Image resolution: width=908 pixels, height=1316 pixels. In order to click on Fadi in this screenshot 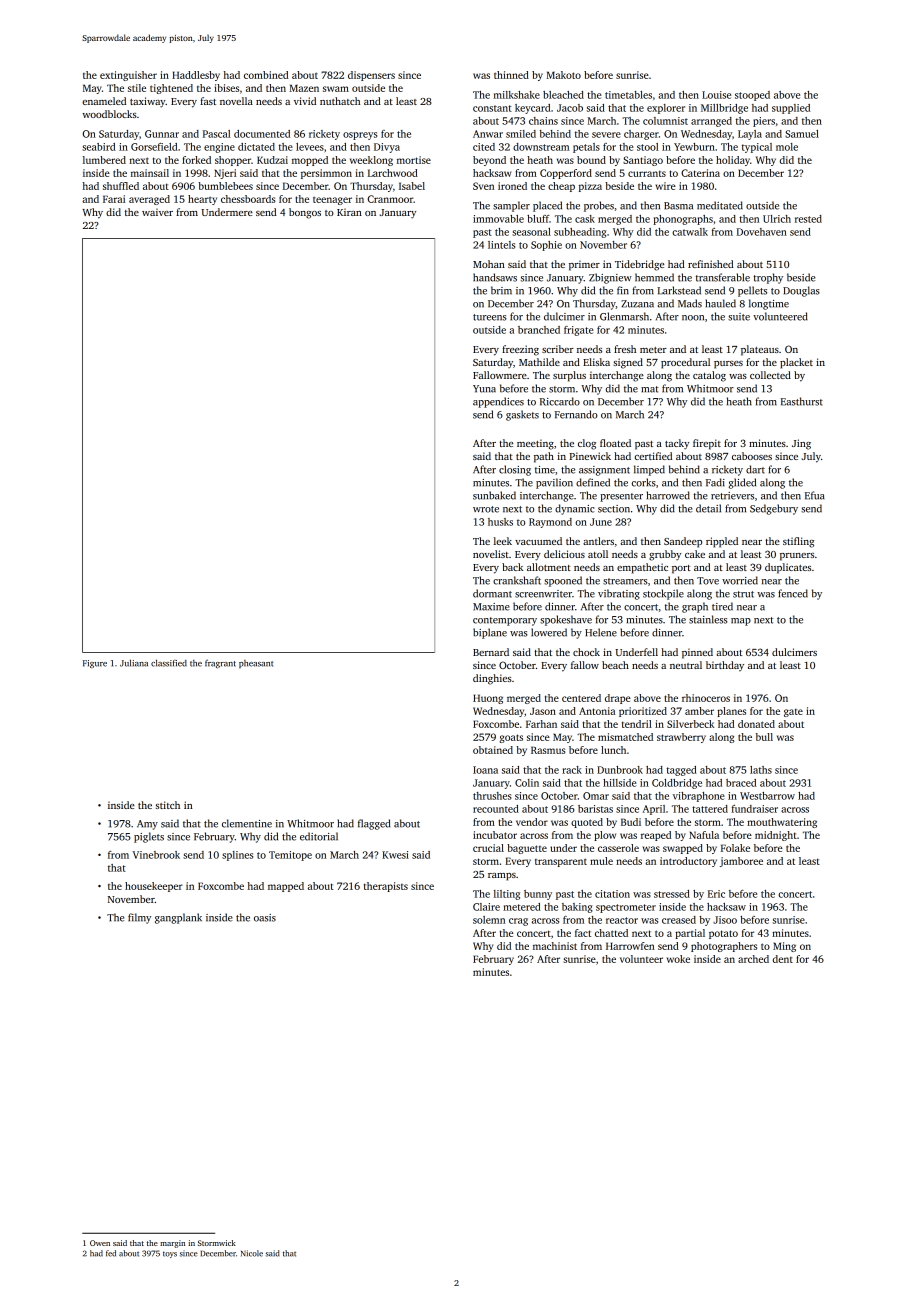, I will do `click(715, 482)`.
